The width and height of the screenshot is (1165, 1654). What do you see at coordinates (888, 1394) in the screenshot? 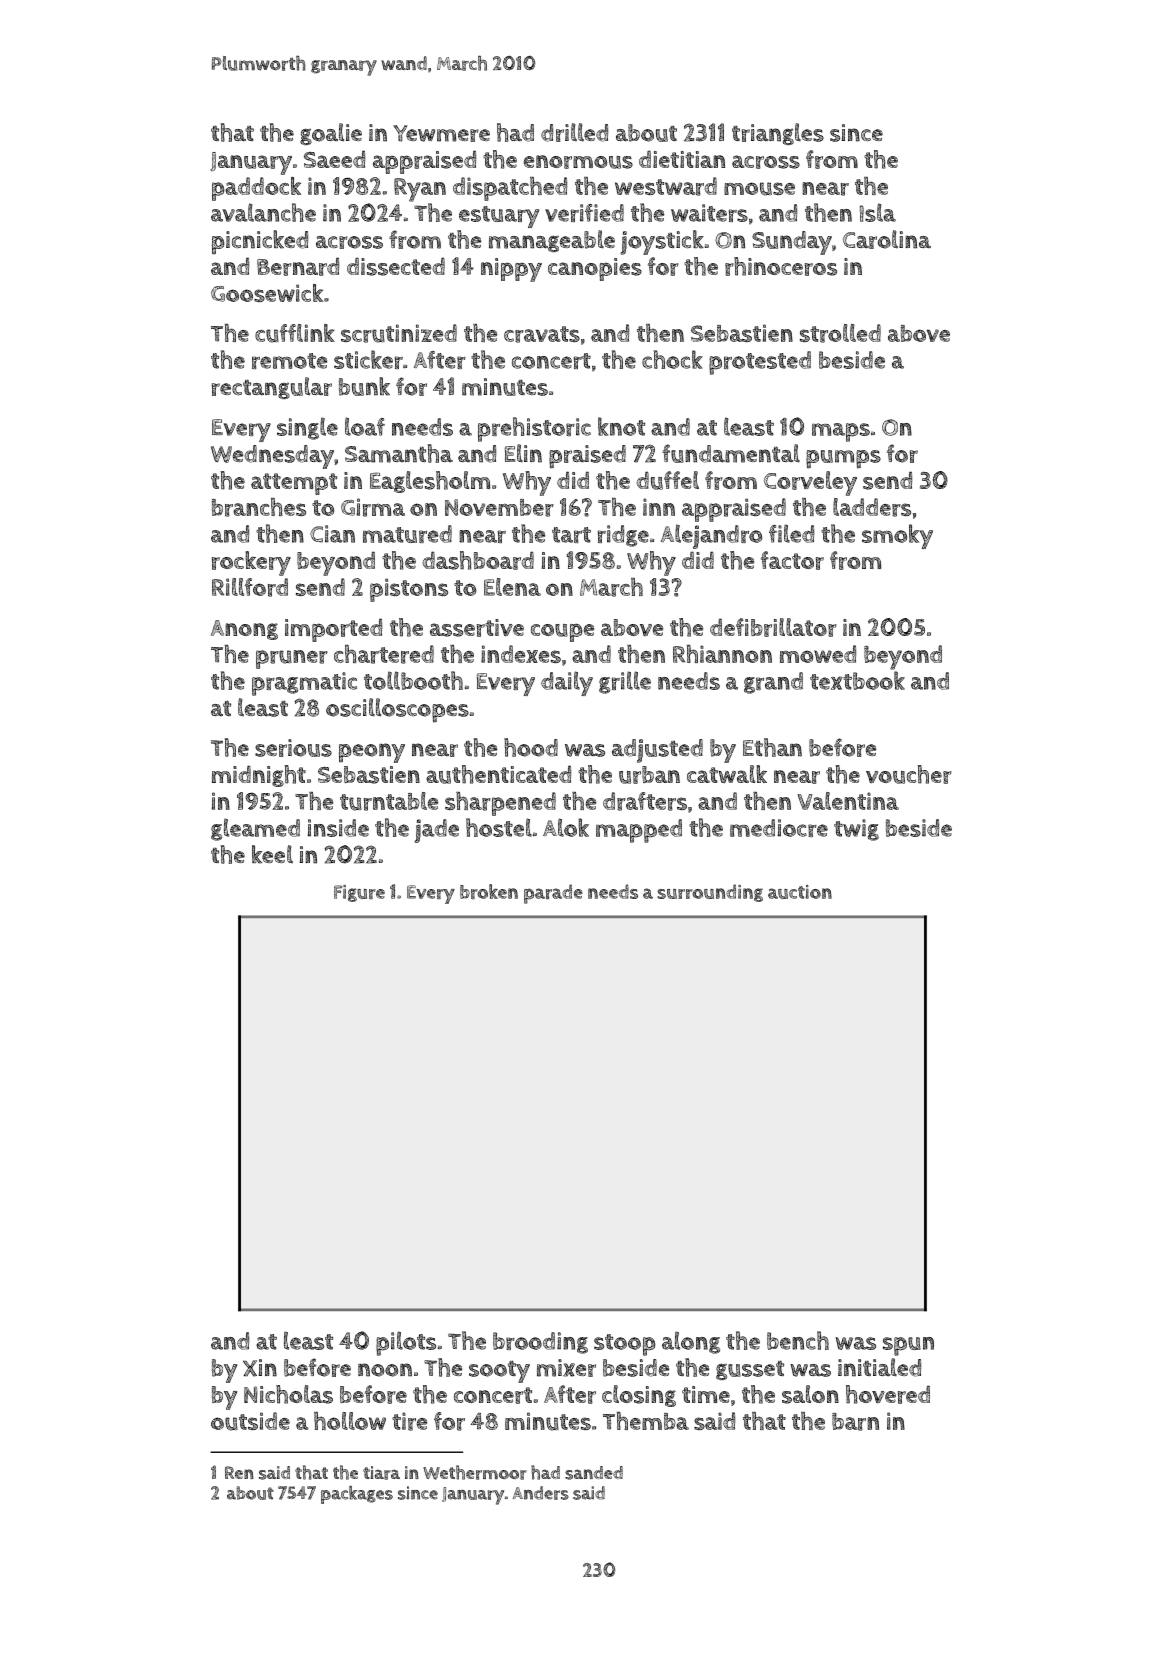
I see `hovered` at bounding box center [888, 1394].
